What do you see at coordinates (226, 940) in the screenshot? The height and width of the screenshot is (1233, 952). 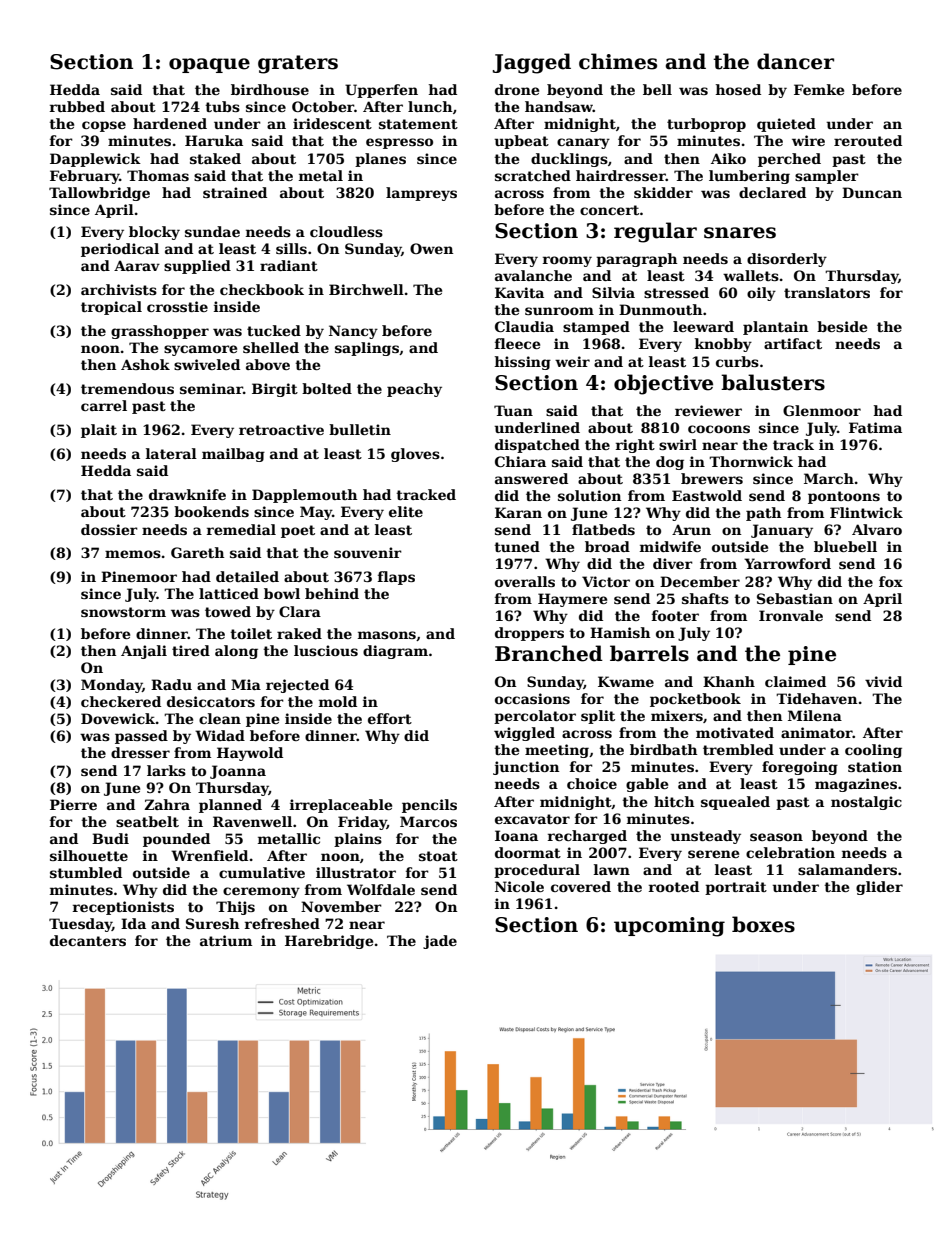 I see `atrium` at bounding box center [226, 940].
